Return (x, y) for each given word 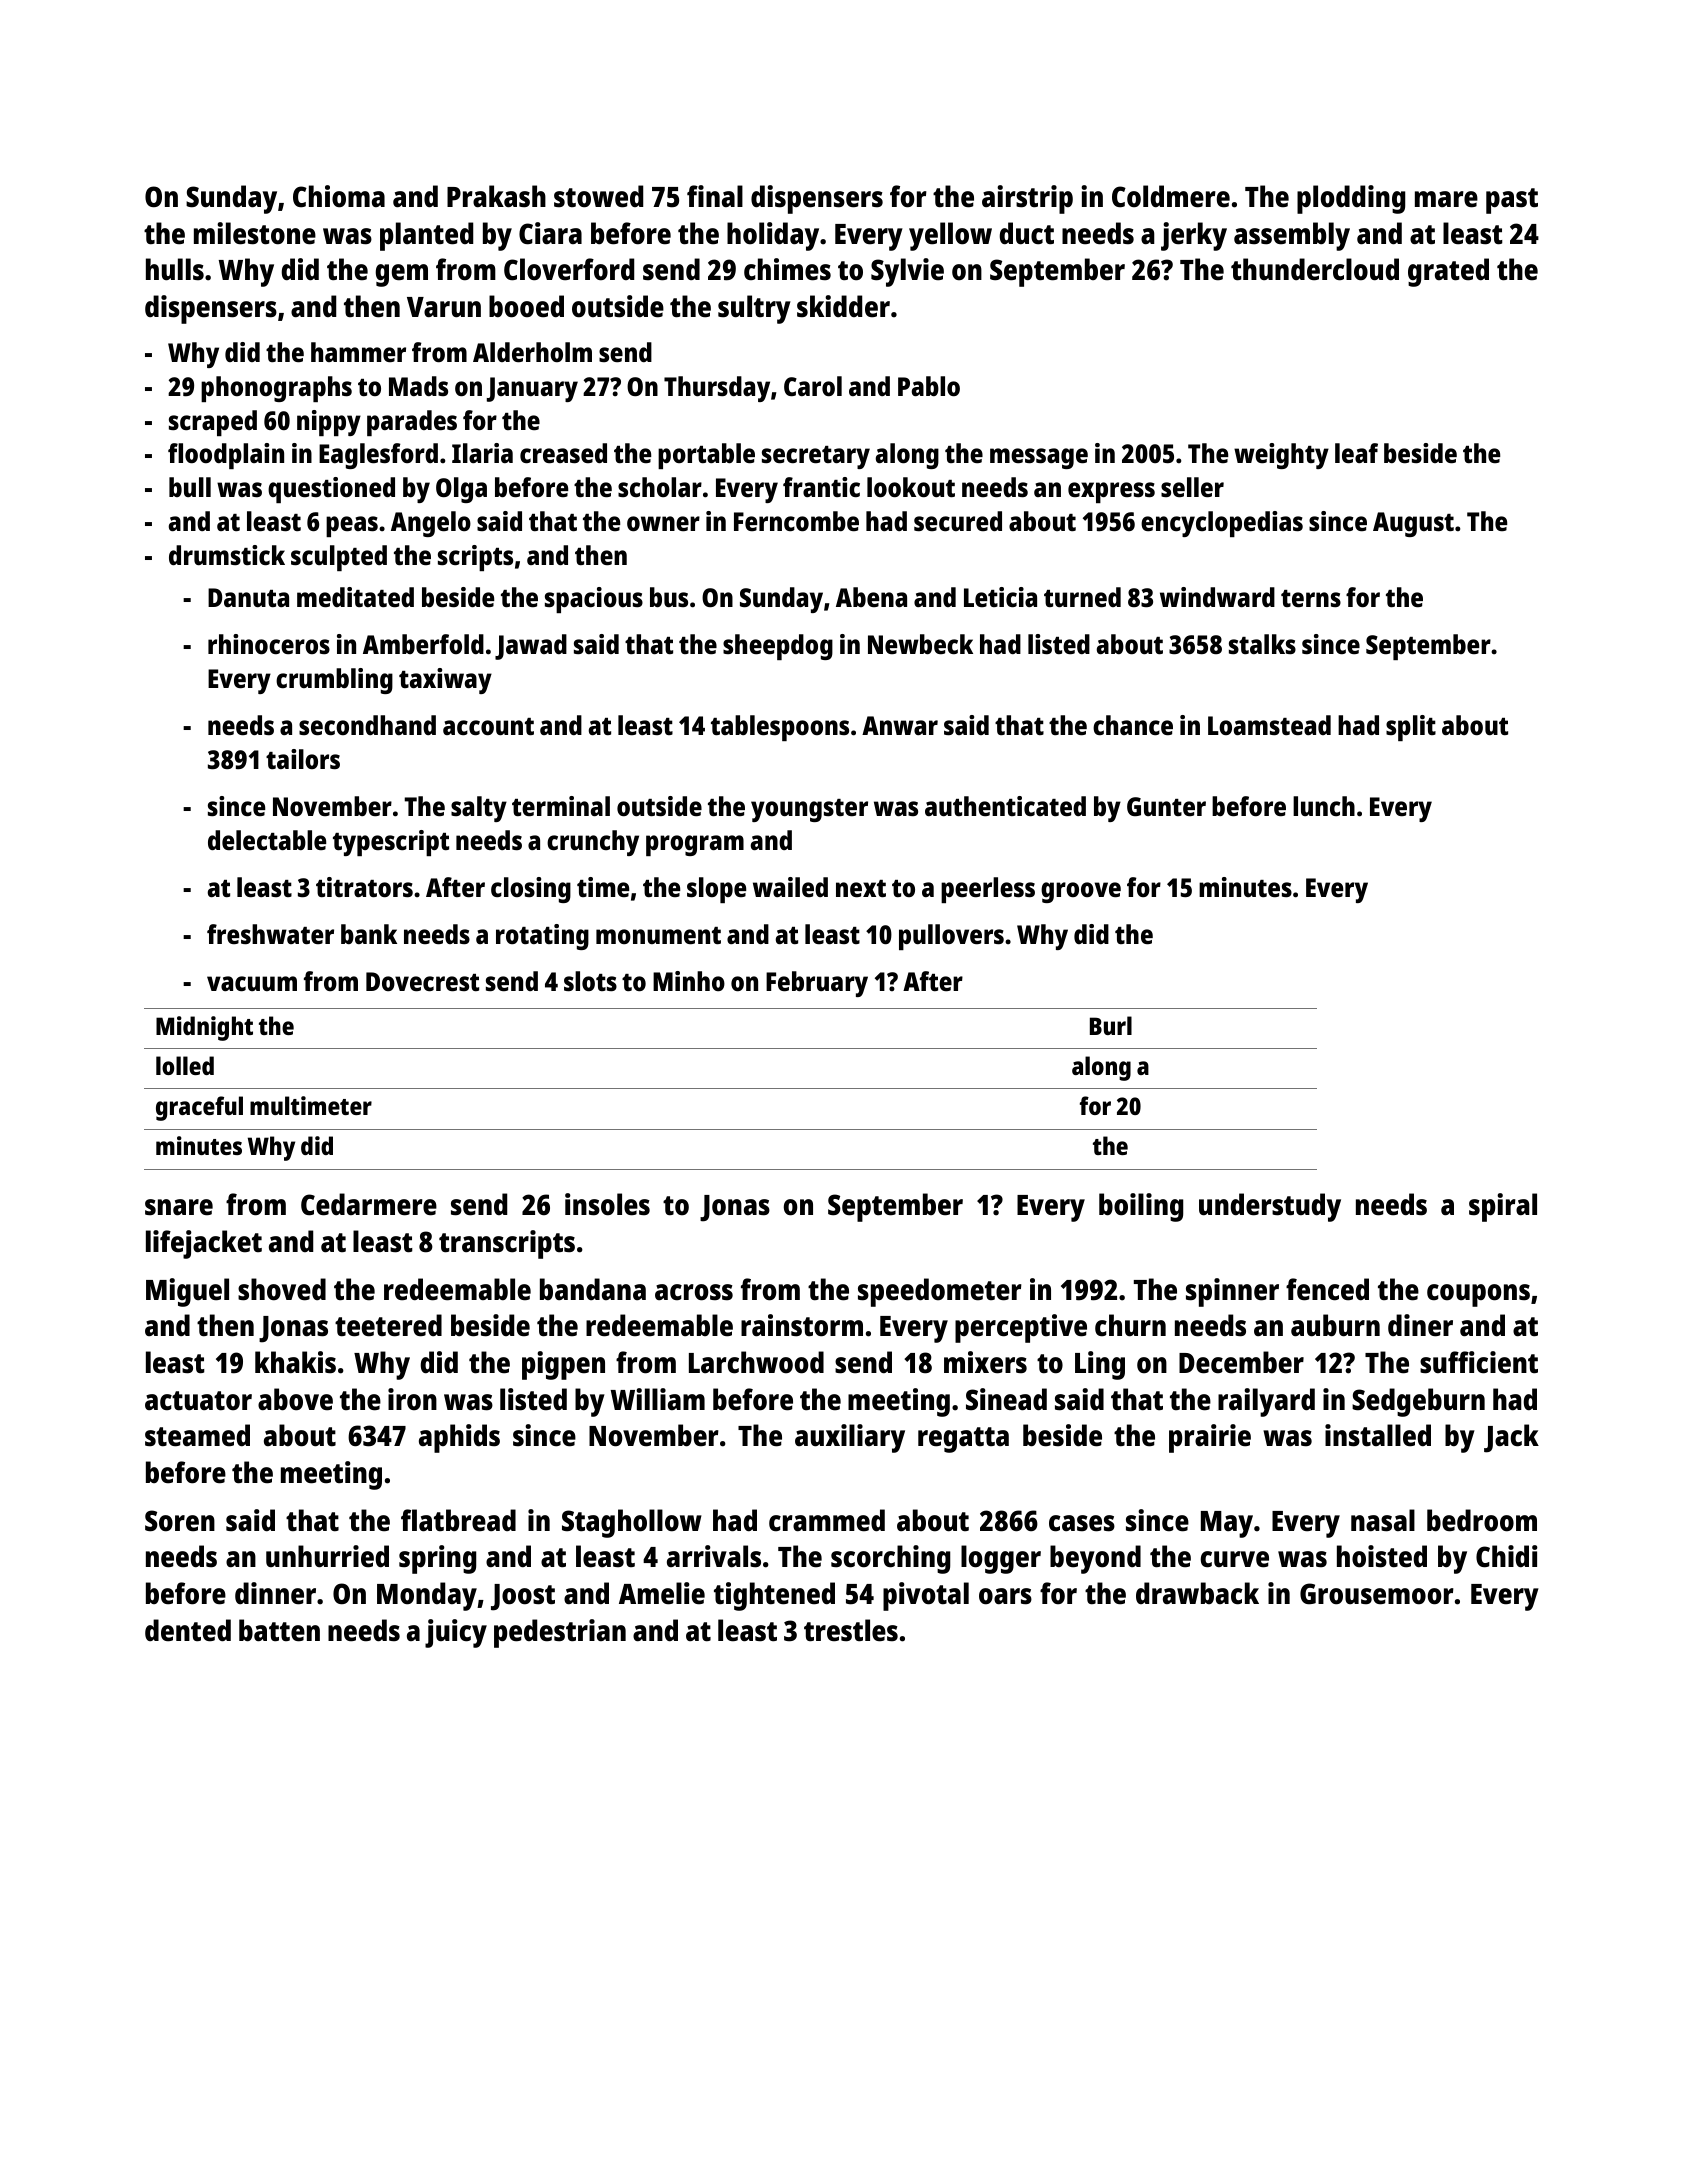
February (817, 984)
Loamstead (1269, 725)
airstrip (1027, 199)
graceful (199, 1108)
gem (401, 275)
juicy (456, 1633)
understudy (1270, 1207)
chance (1133, 725)
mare (1446, 199)
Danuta (248, 597)
